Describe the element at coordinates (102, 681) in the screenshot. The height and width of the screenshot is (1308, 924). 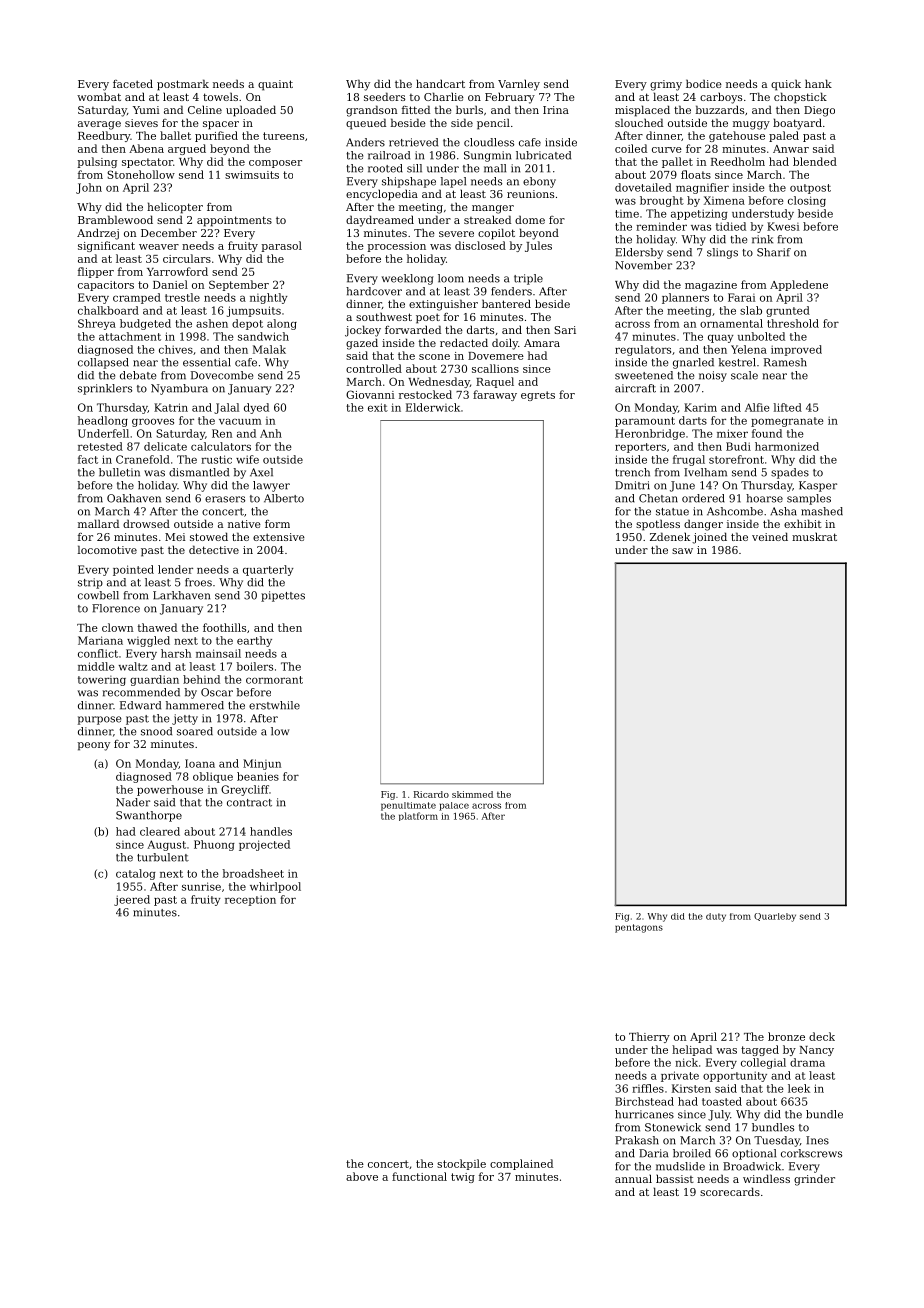
I see `towering` at that location.
